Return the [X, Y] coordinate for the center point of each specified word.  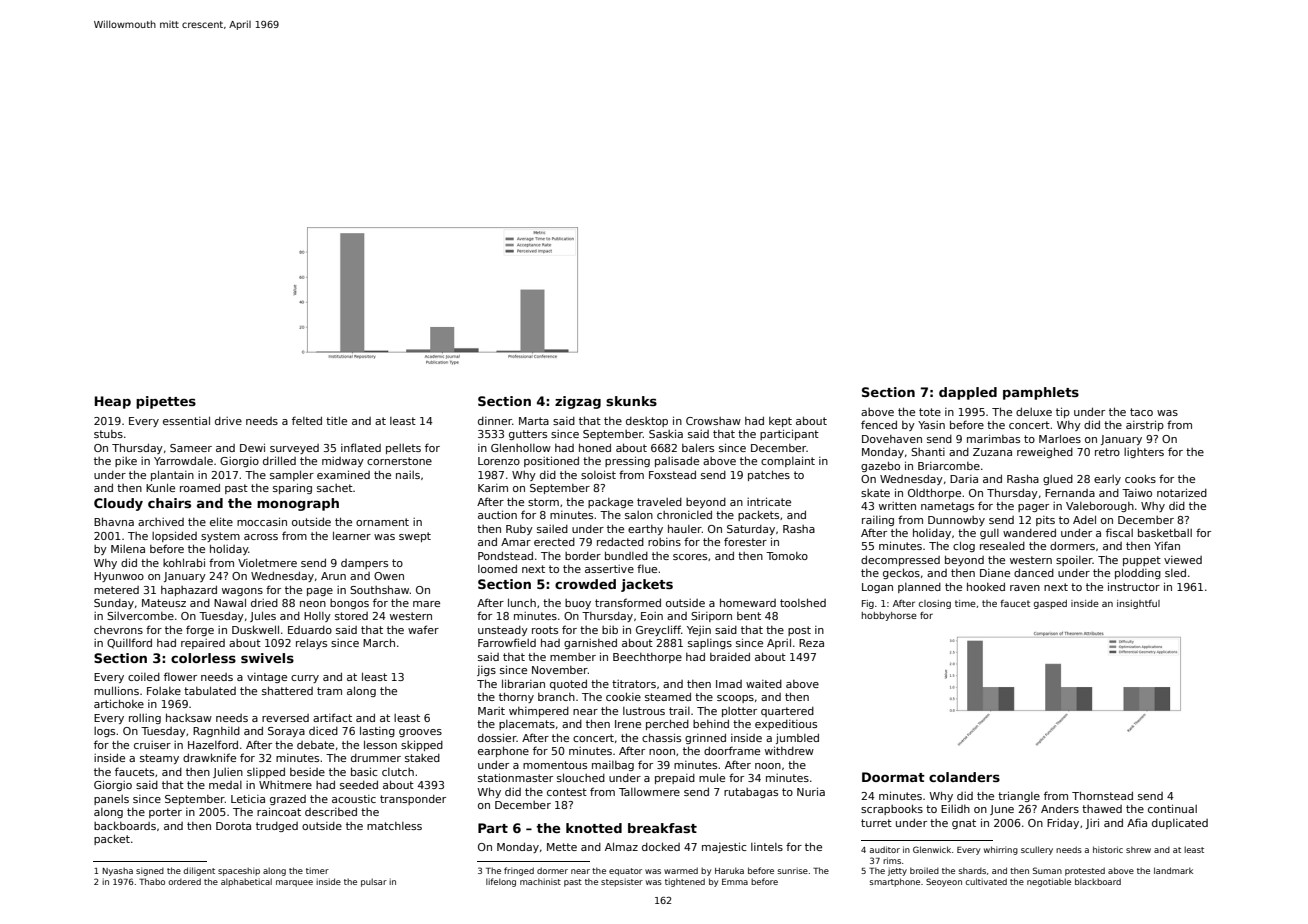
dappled [968, 393]
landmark [1173, 870]
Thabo [152, 881]
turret [876, 823]
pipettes [166, 402]
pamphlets [1041, 393]
